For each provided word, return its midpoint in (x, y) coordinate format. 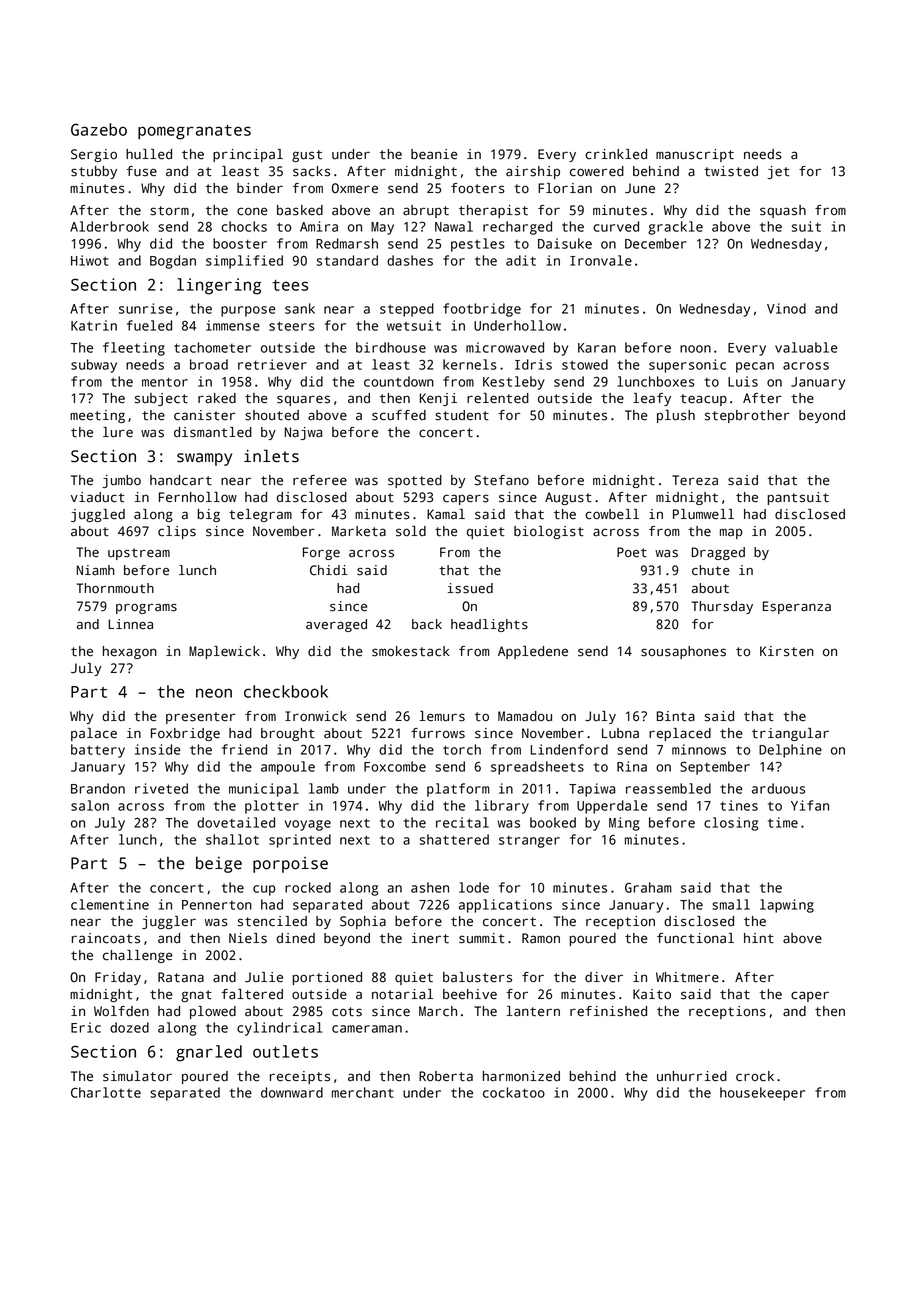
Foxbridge (185, 734)
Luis (743, 381)
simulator (137, 1076)
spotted (415, 481)
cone (252, 211)
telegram (260, 515)
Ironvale (601, 260)
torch (462, 749)
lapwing (787, 906)
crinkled (616, 154)
